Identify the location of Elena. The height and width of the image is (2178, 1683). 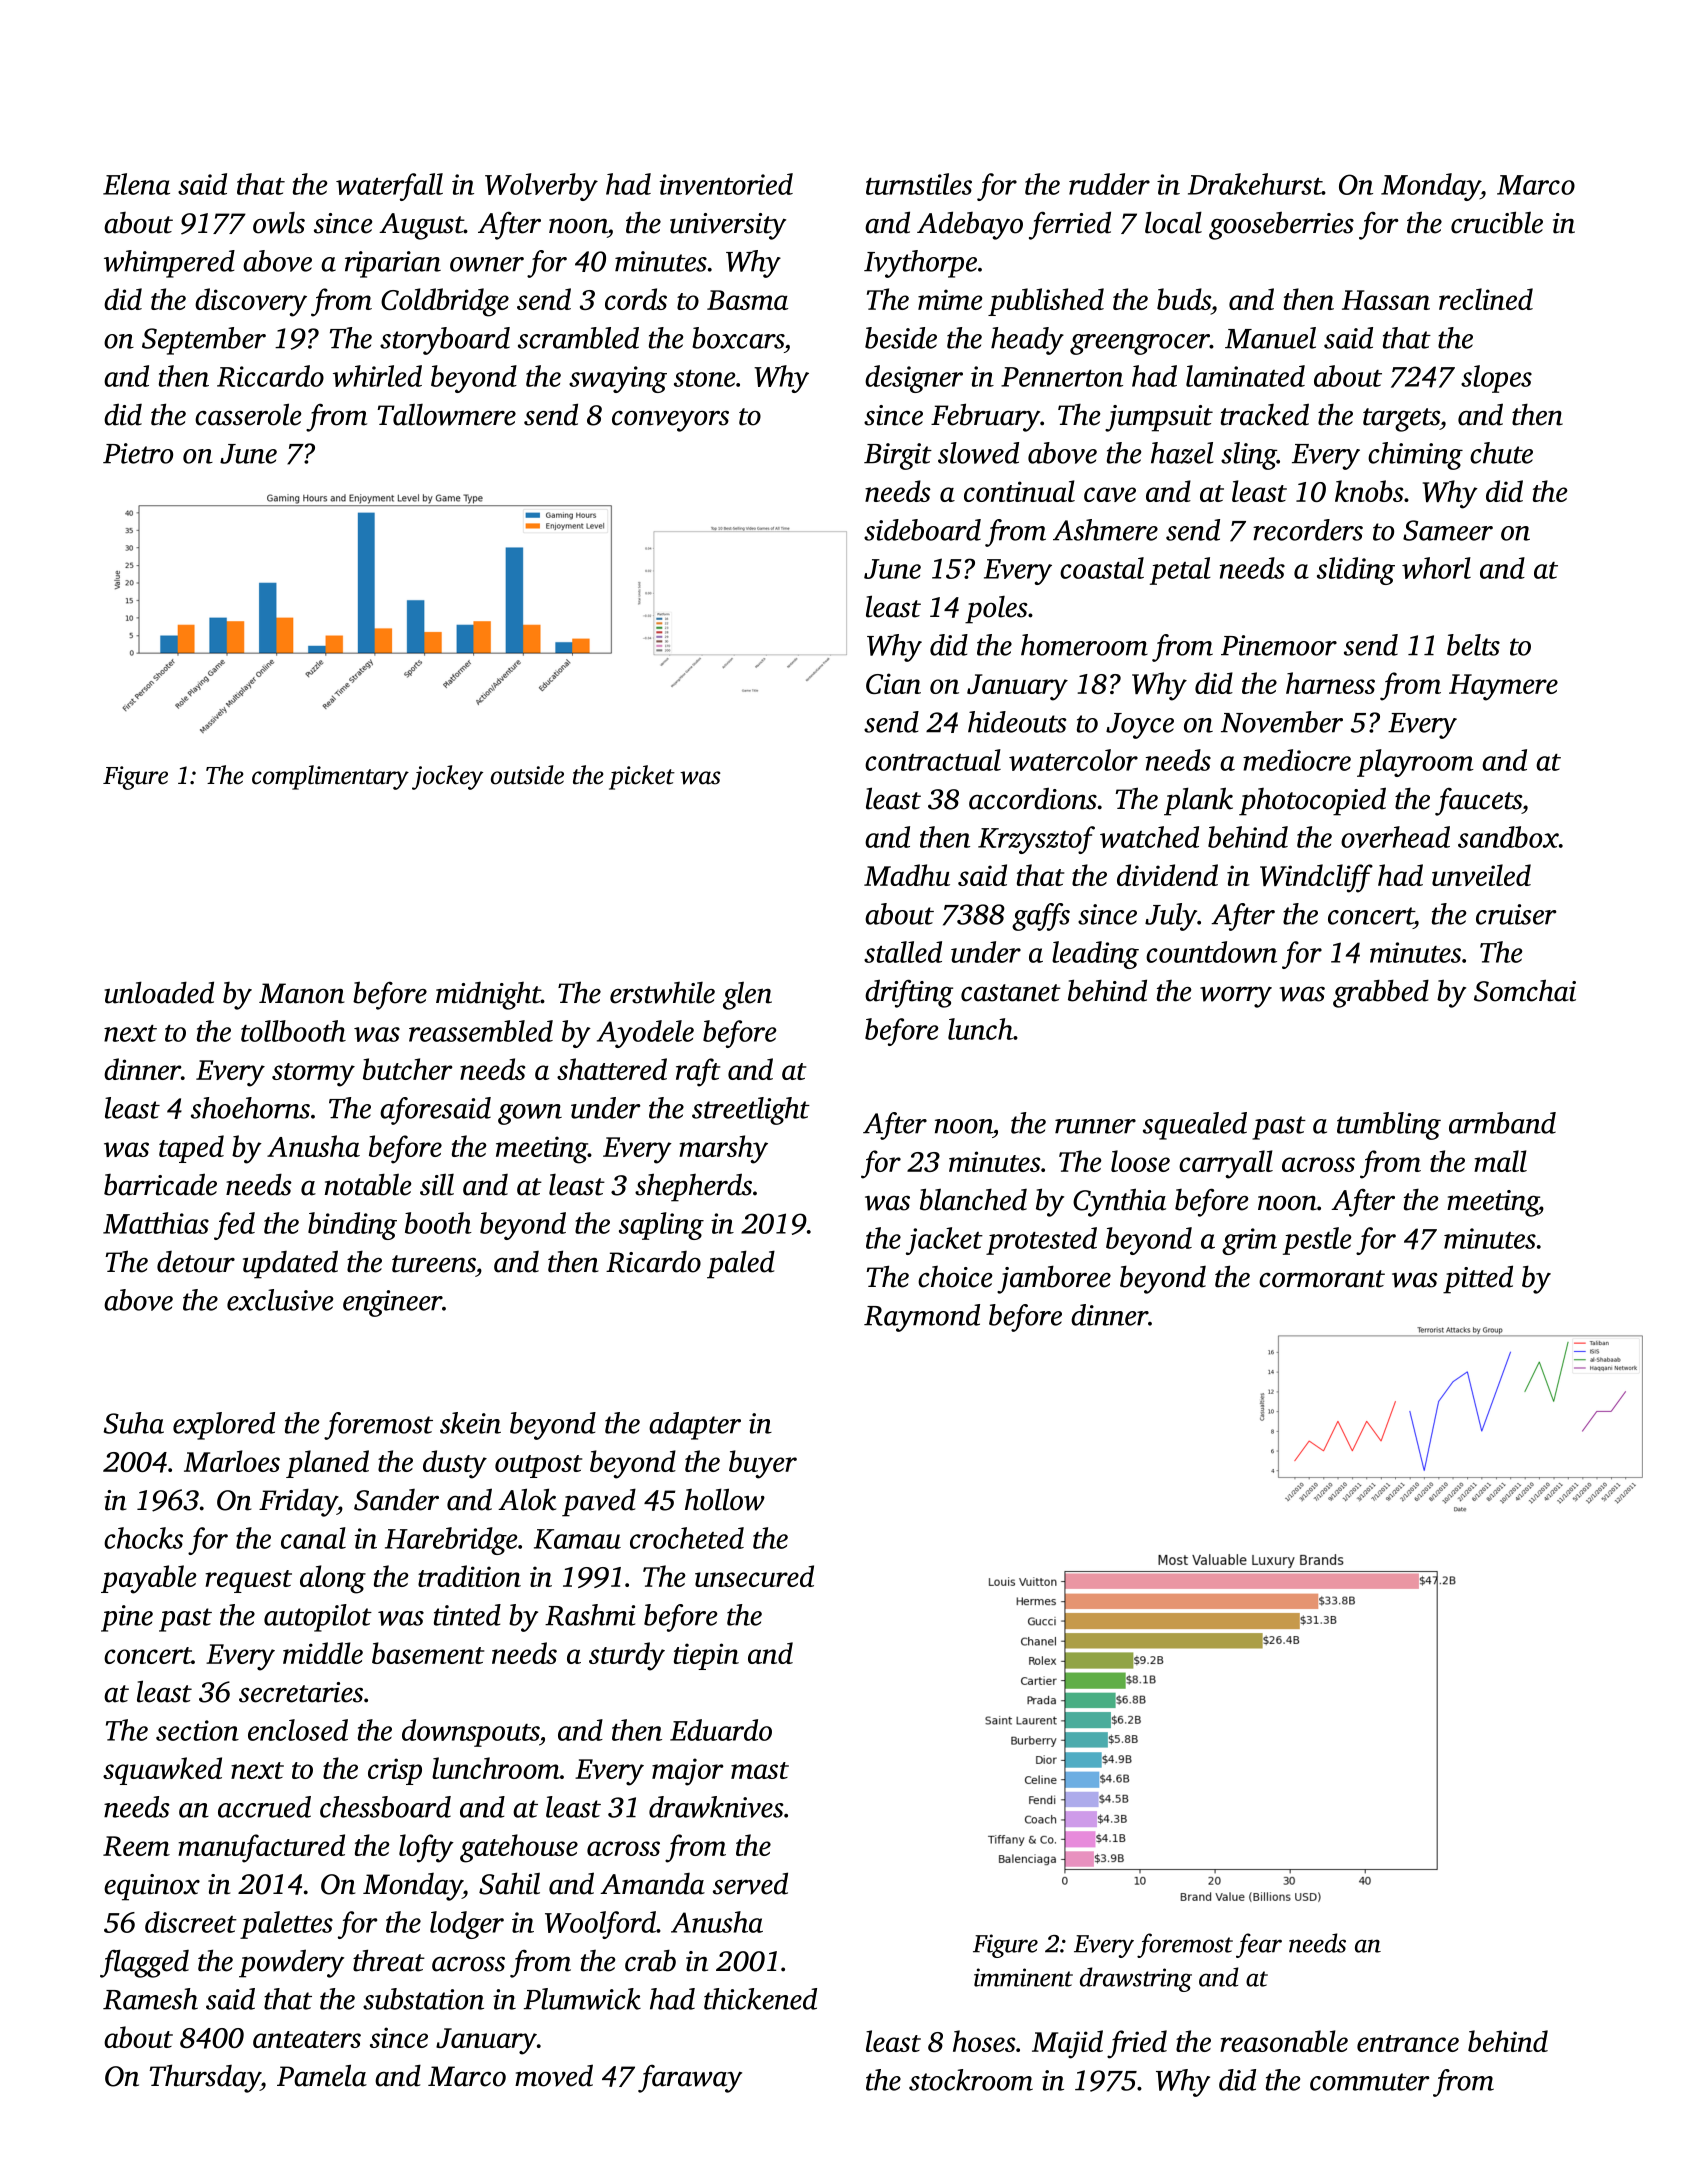
(136, 184).
